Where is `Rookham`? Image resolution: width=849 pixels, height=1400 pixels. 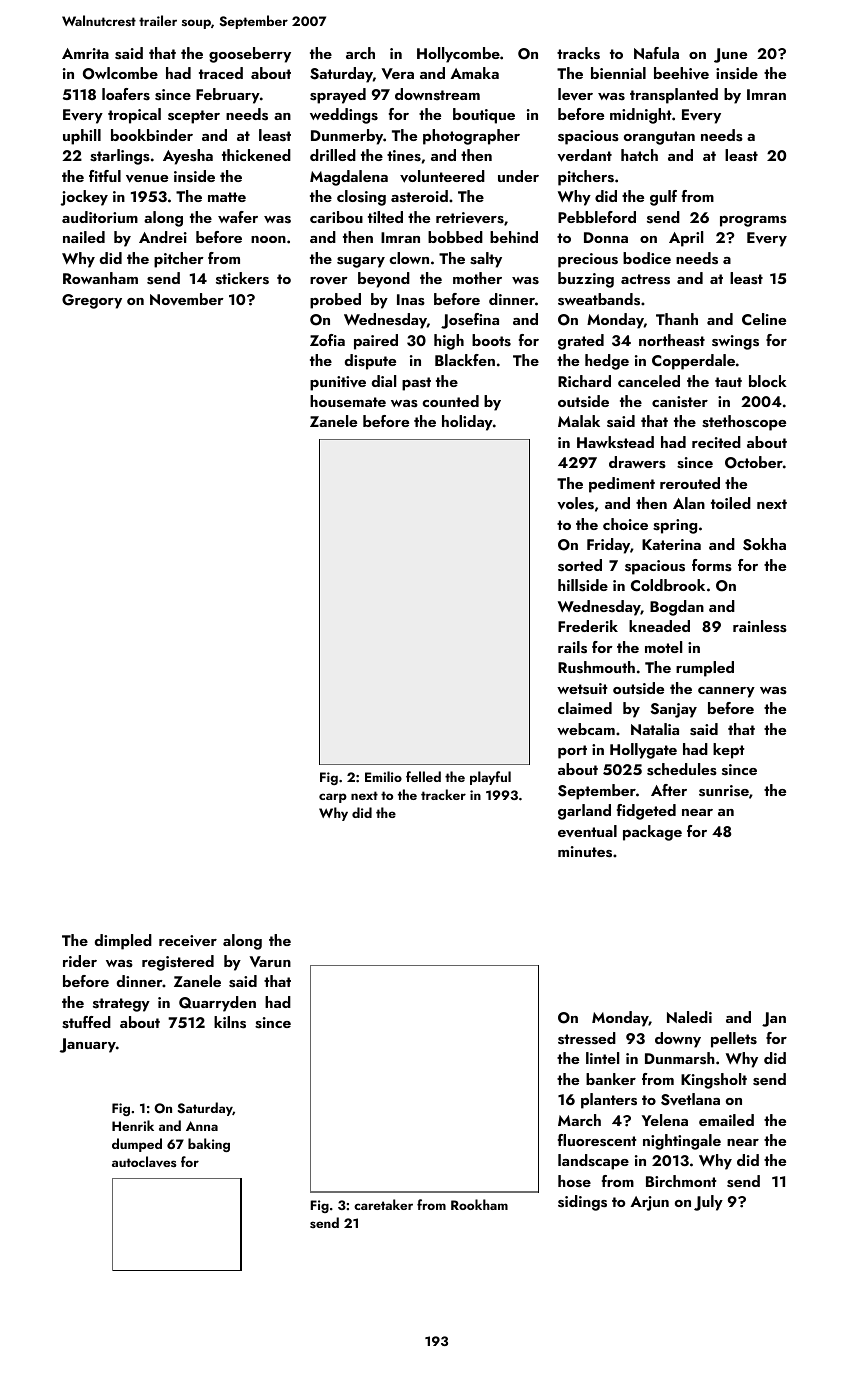
Rookham is located at coordinates (479, 1204).
